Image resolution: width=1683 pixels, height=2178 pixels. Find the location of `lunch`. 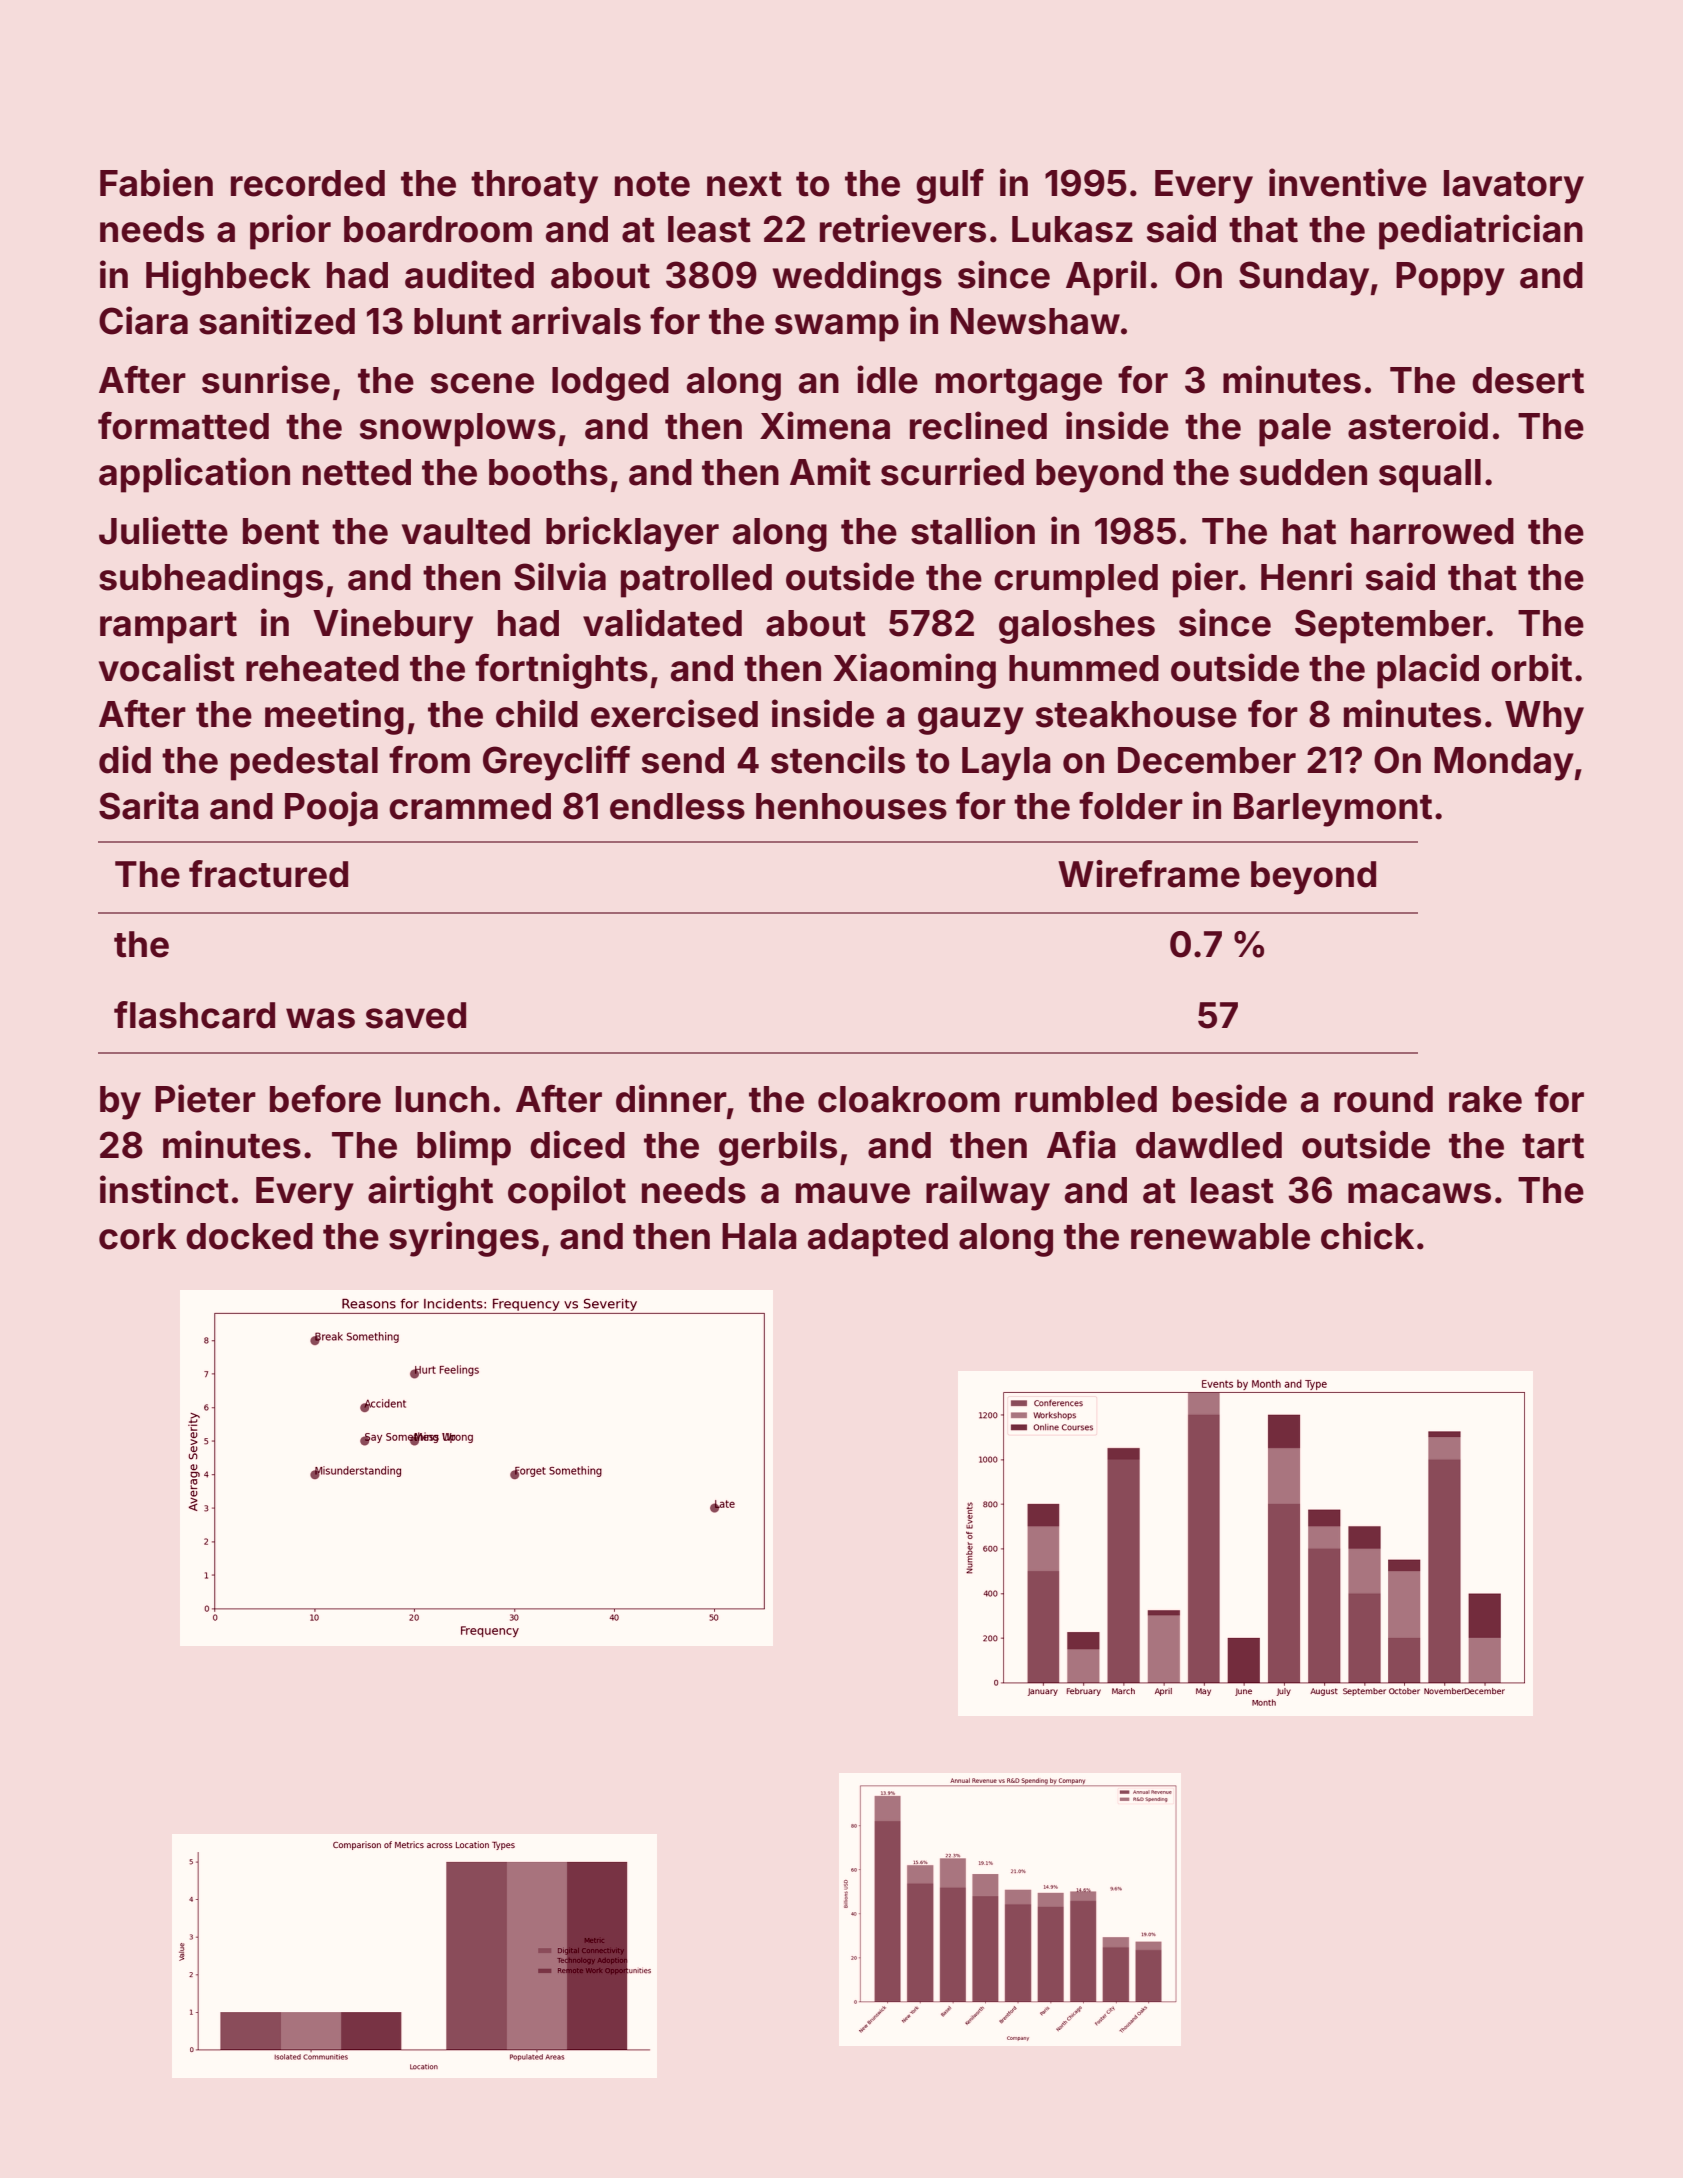

lunch is located at coordinates (442, 1099).
